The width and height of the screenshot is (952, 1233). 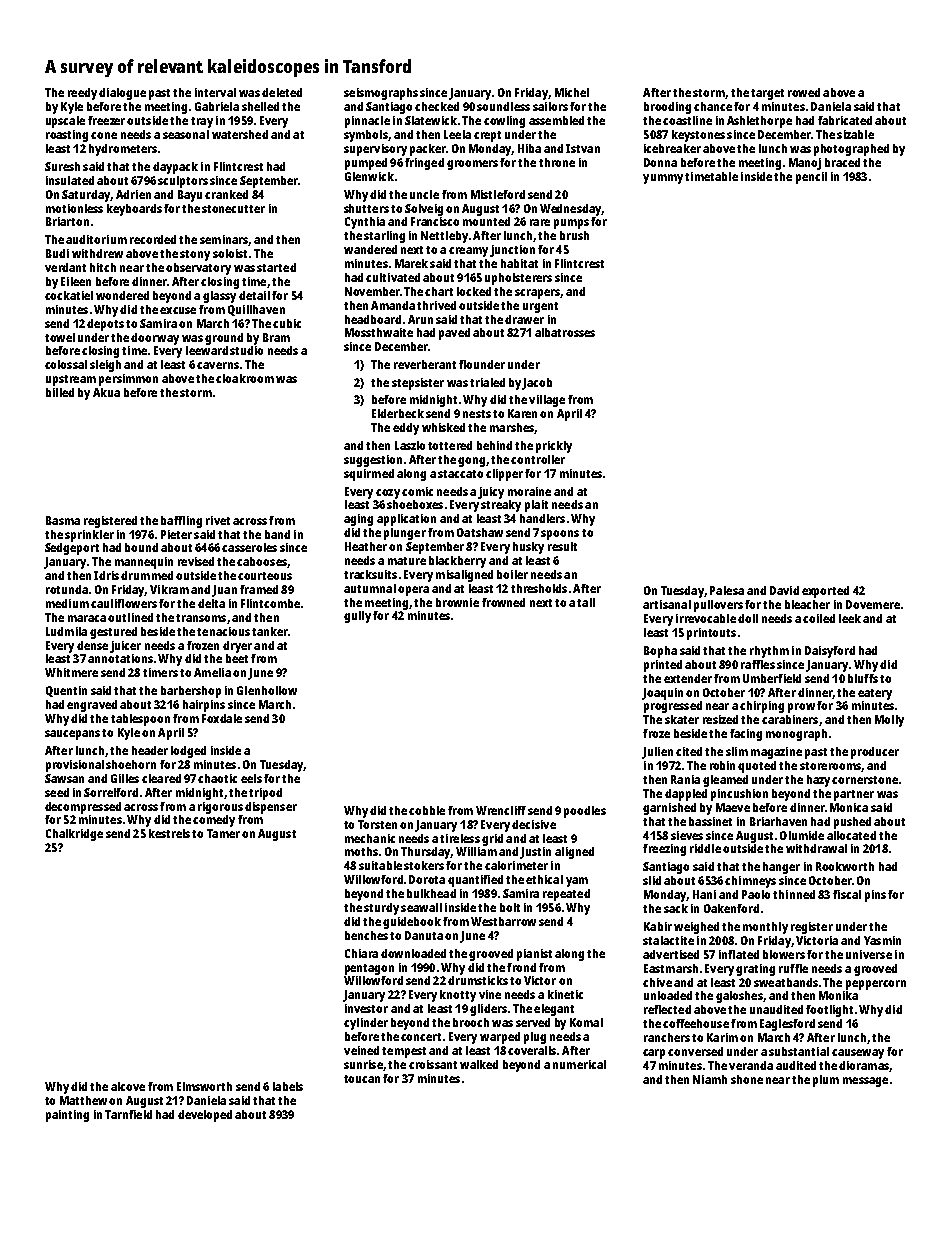 What do you see at coordinates (652, 880) in the screenshot?
I see `slid` at bounding box center [652, 880].
